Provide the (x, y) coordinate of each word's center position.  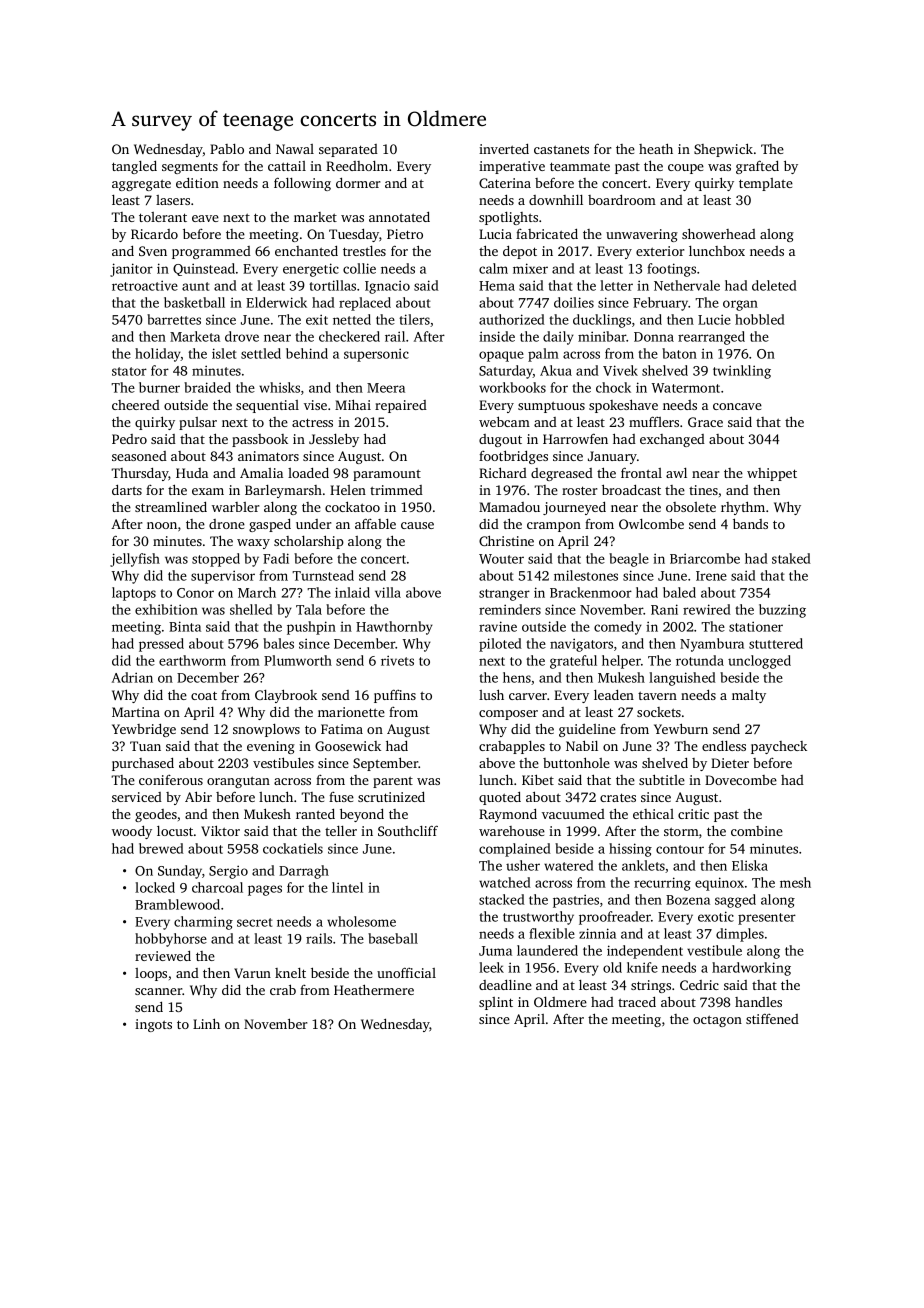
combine (757, 831)
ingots (153, 1025)
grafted (757, 167)
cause (417, 525)
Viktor (220, 830)
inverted (504, 149)
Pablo (227, 149)
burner (159, 387)
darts (127, 490)
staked (791, 558)
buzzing (782, 611)
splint (496, 1003)
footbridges (513, 457)
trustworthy (538, 918)
